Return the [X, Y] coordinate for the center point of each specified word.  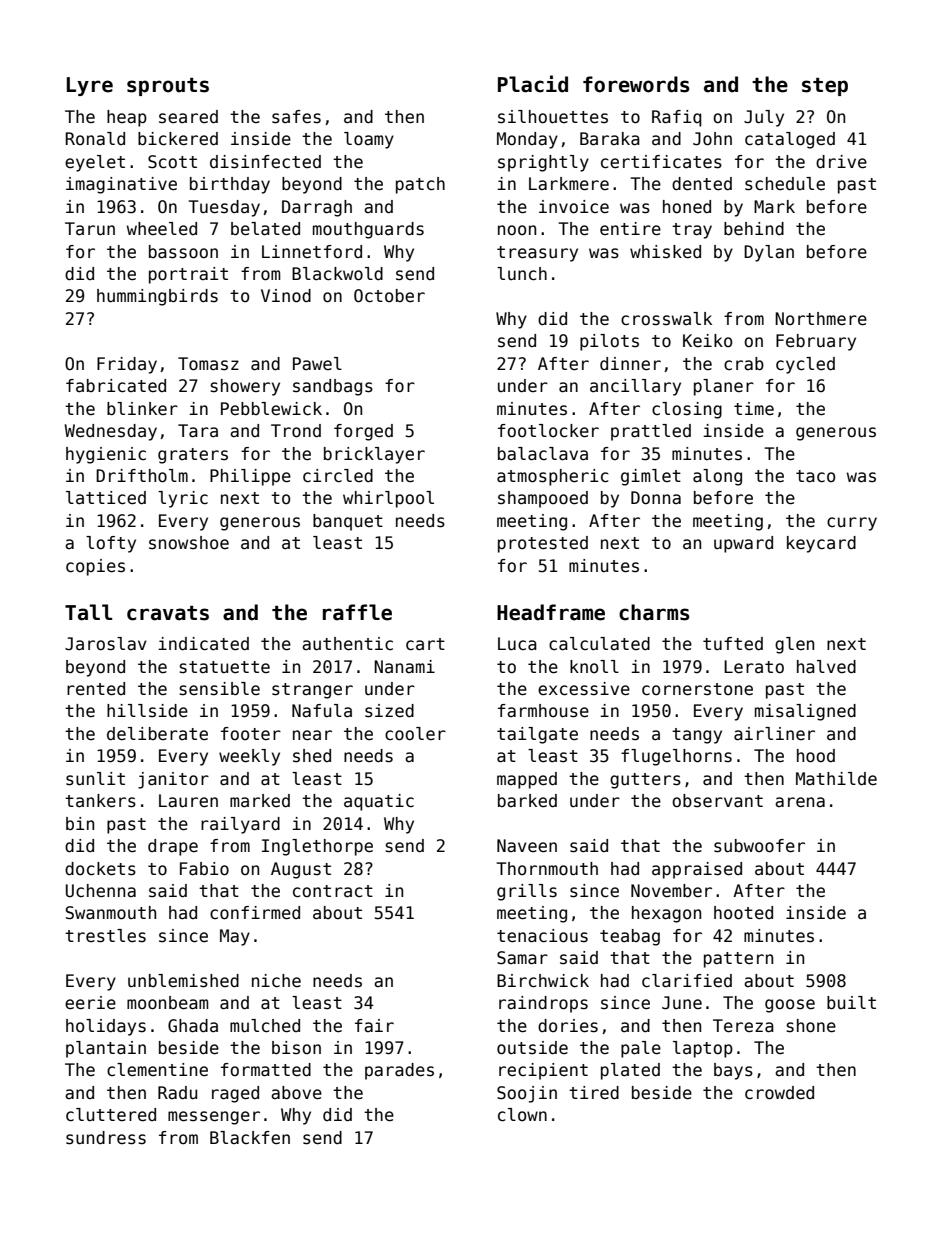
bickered [178, 139]
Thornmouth [547, 869]
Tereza [743, 1026]
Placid [533, 84]
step [825, 87]
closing [687, 410]
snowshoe [189, 543]
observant [717, 801]
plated [630, 1071]
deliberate [157, 734]
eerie [90, 1003]
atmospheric [553, 477]
